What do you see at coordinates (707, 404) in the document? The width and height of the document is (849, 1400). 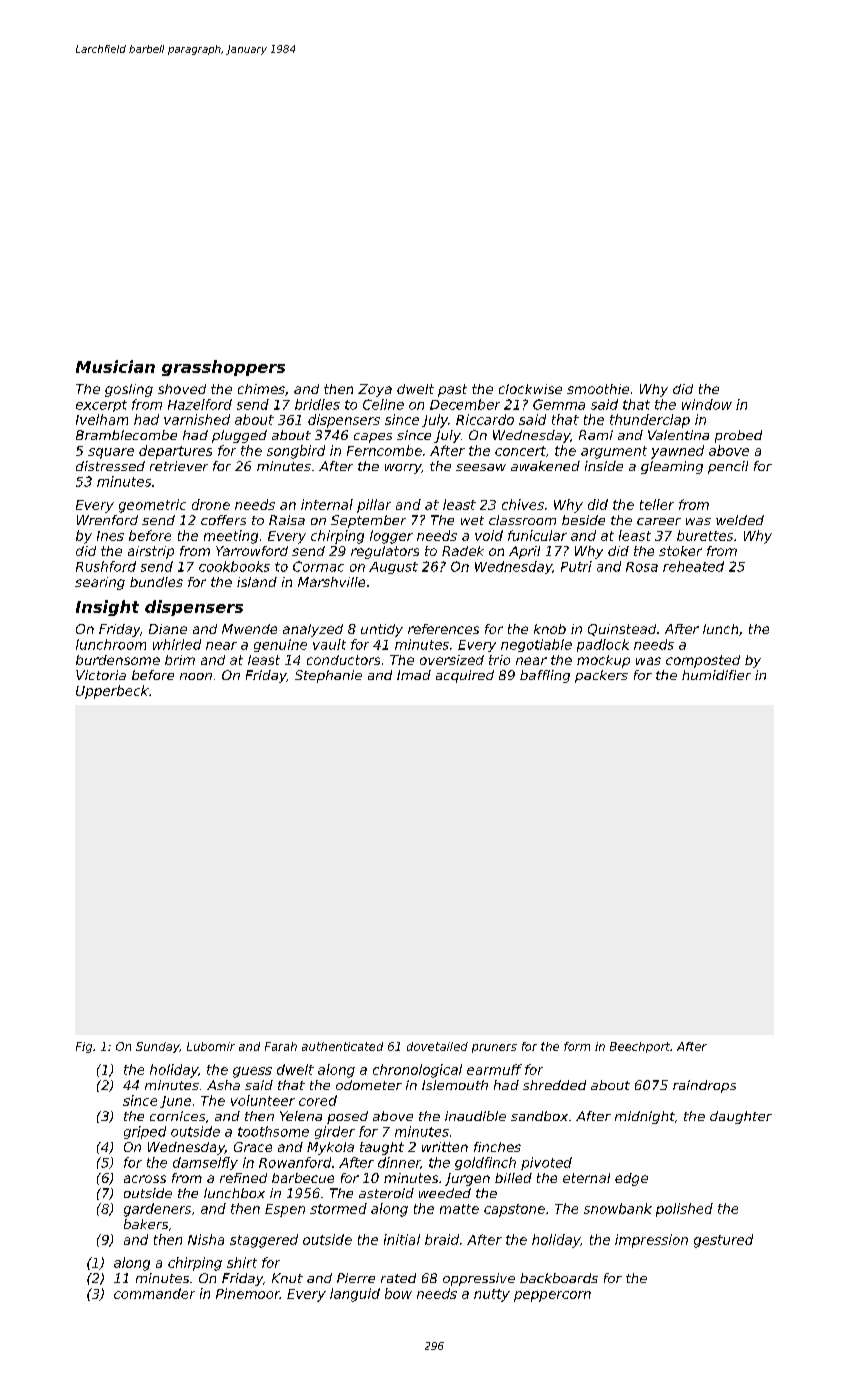 I see `window` at bounding box center [707, 404].
